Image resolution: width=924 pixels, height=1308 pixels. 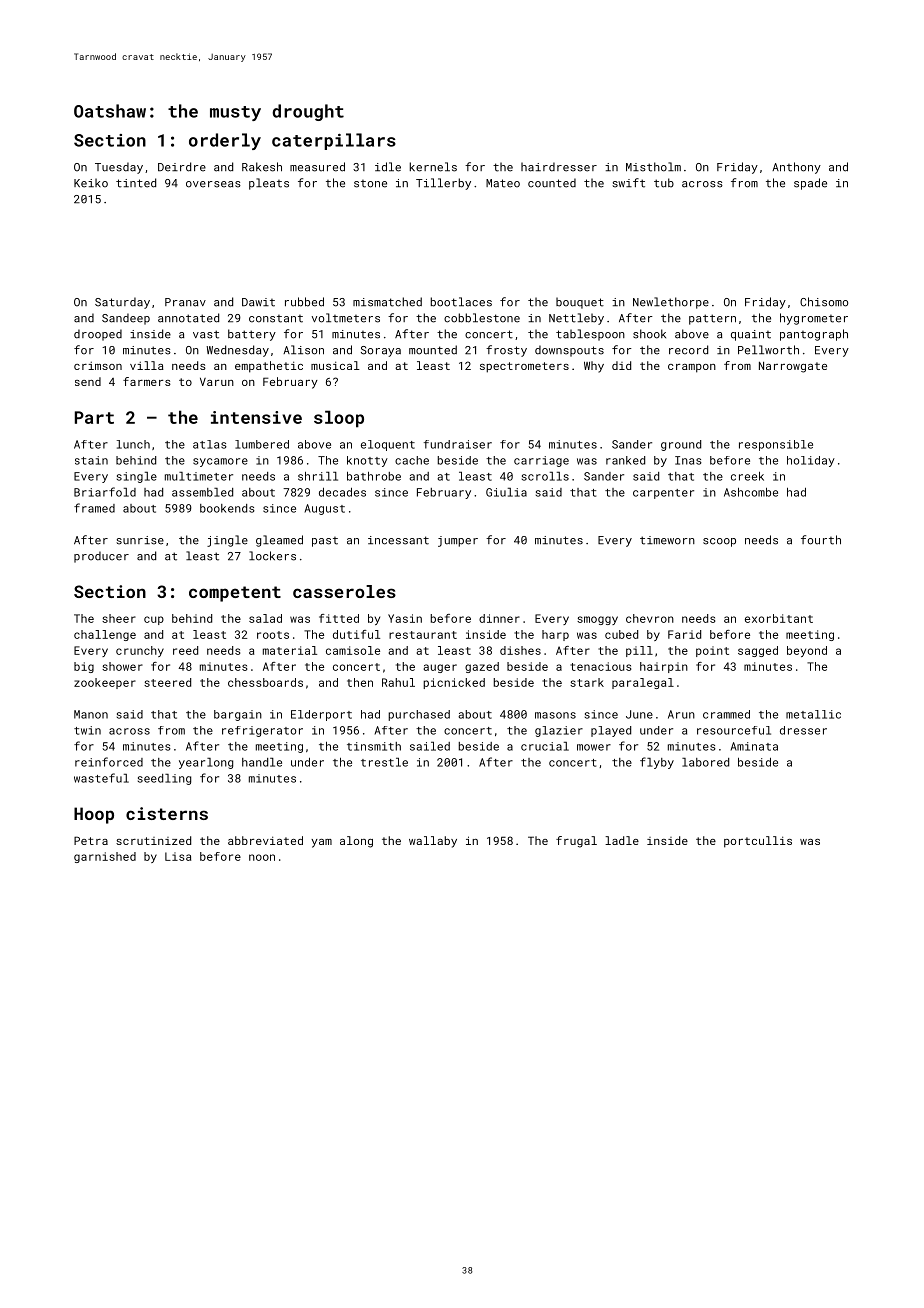 What do you see at coordinates (569, 351) in the screenshot?
I see `downspouts` at bounding box center [569, 351].
